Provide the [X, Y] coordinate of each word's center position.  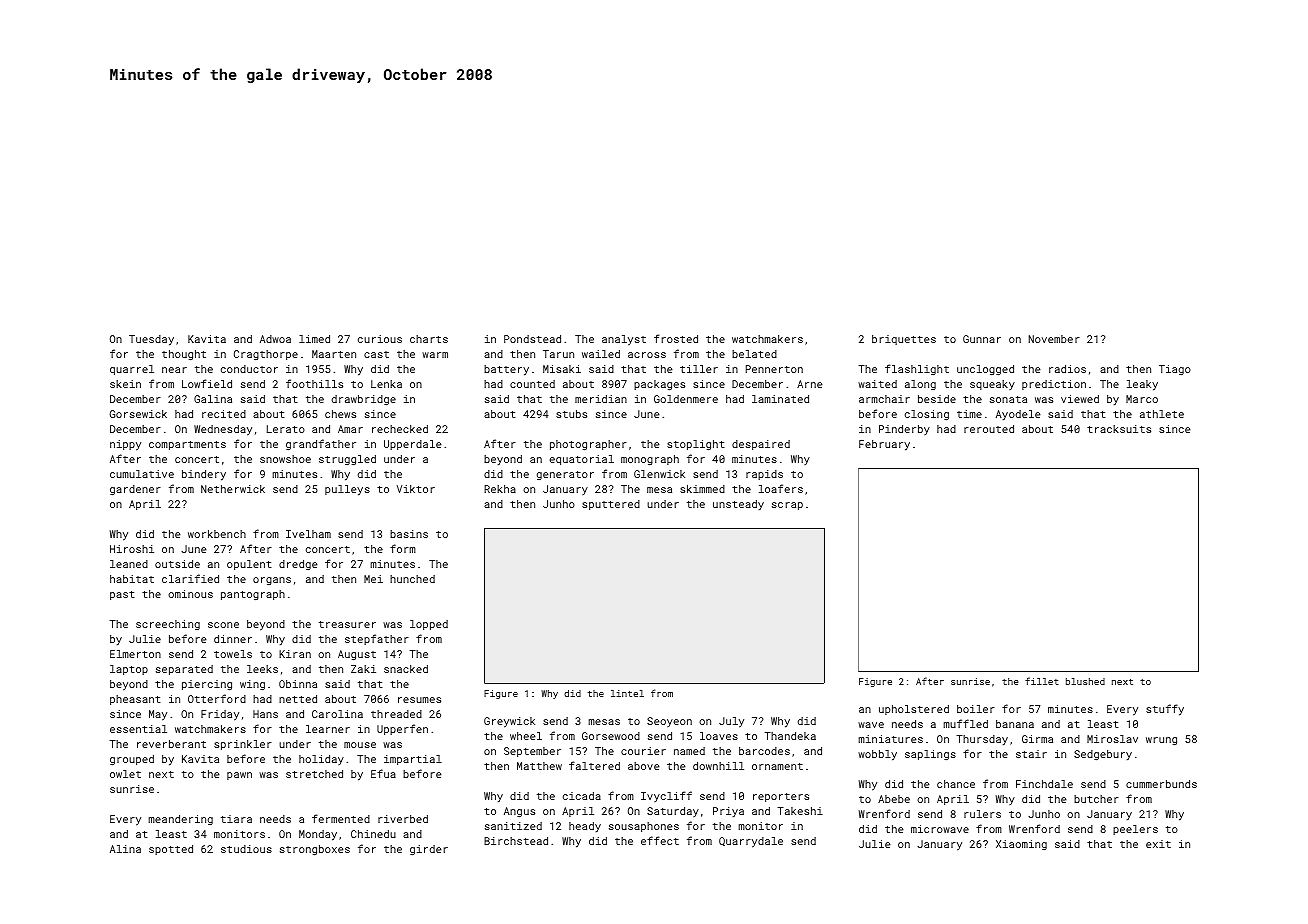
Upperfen [402, 729]
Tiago [1175, 370]
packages [659, 385]
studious [246, 849]
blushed [1085, 681]
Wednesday [223, 430]
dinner [233, 639]
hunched [412, 579]
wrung [1161, 741]
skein [125, 384]
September [532, 752]
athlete [1162, 414]
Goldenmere [686, 399]
